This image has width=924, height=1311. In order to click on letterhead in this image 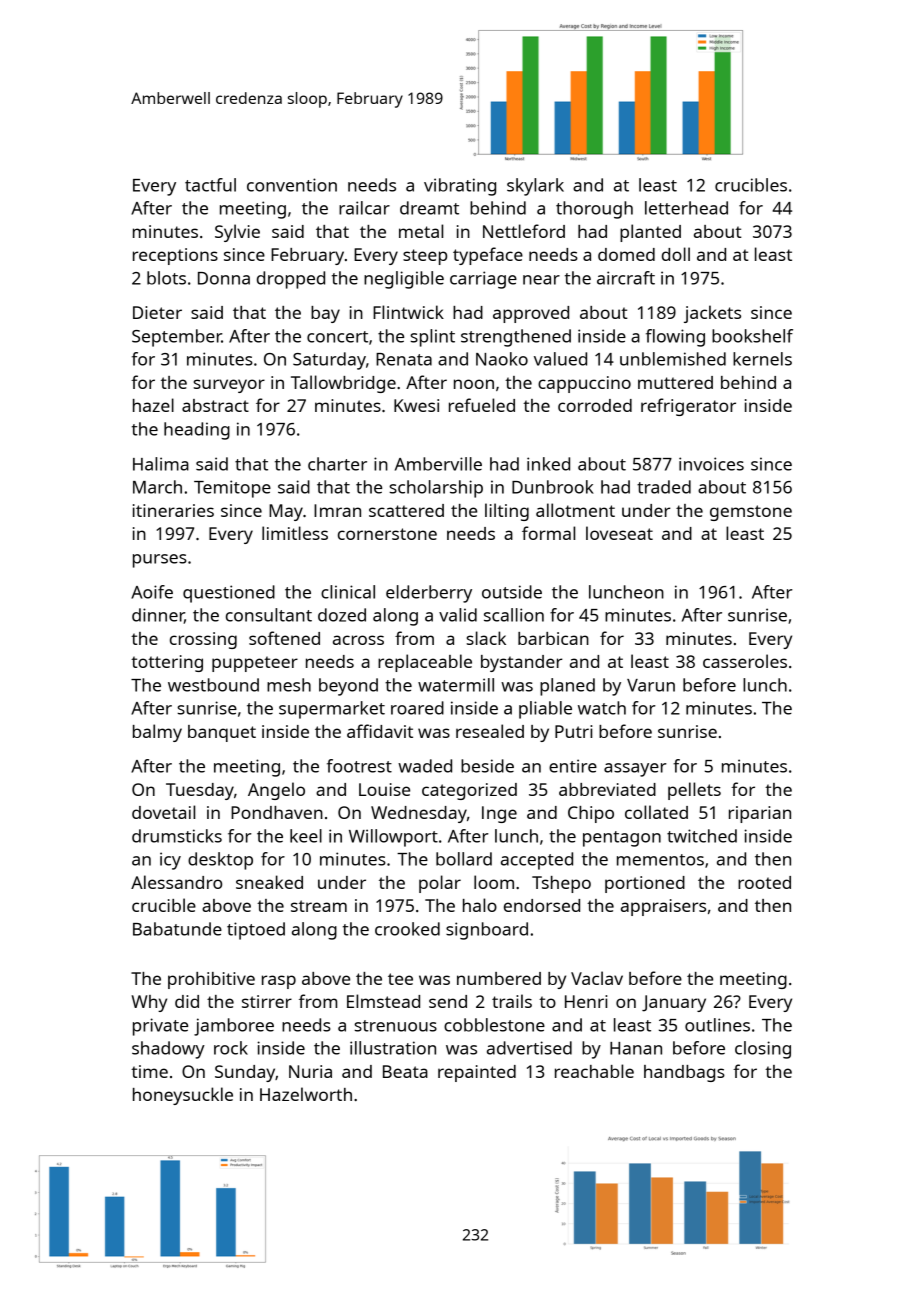, I will do `click(686, 208)`.
